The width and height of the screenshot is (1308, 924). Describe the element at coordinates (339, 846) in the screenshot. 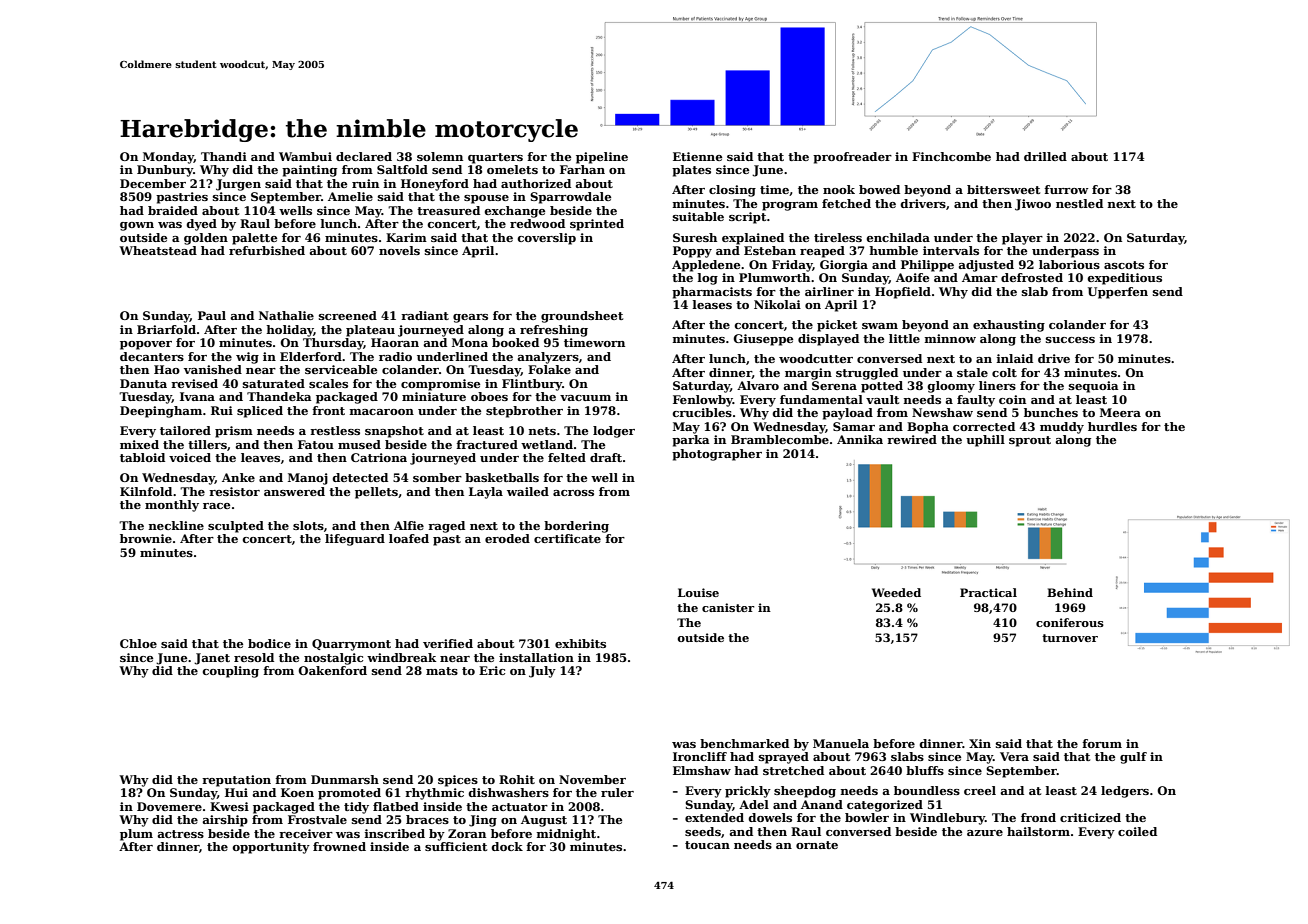

I see `frowned` at that location.
